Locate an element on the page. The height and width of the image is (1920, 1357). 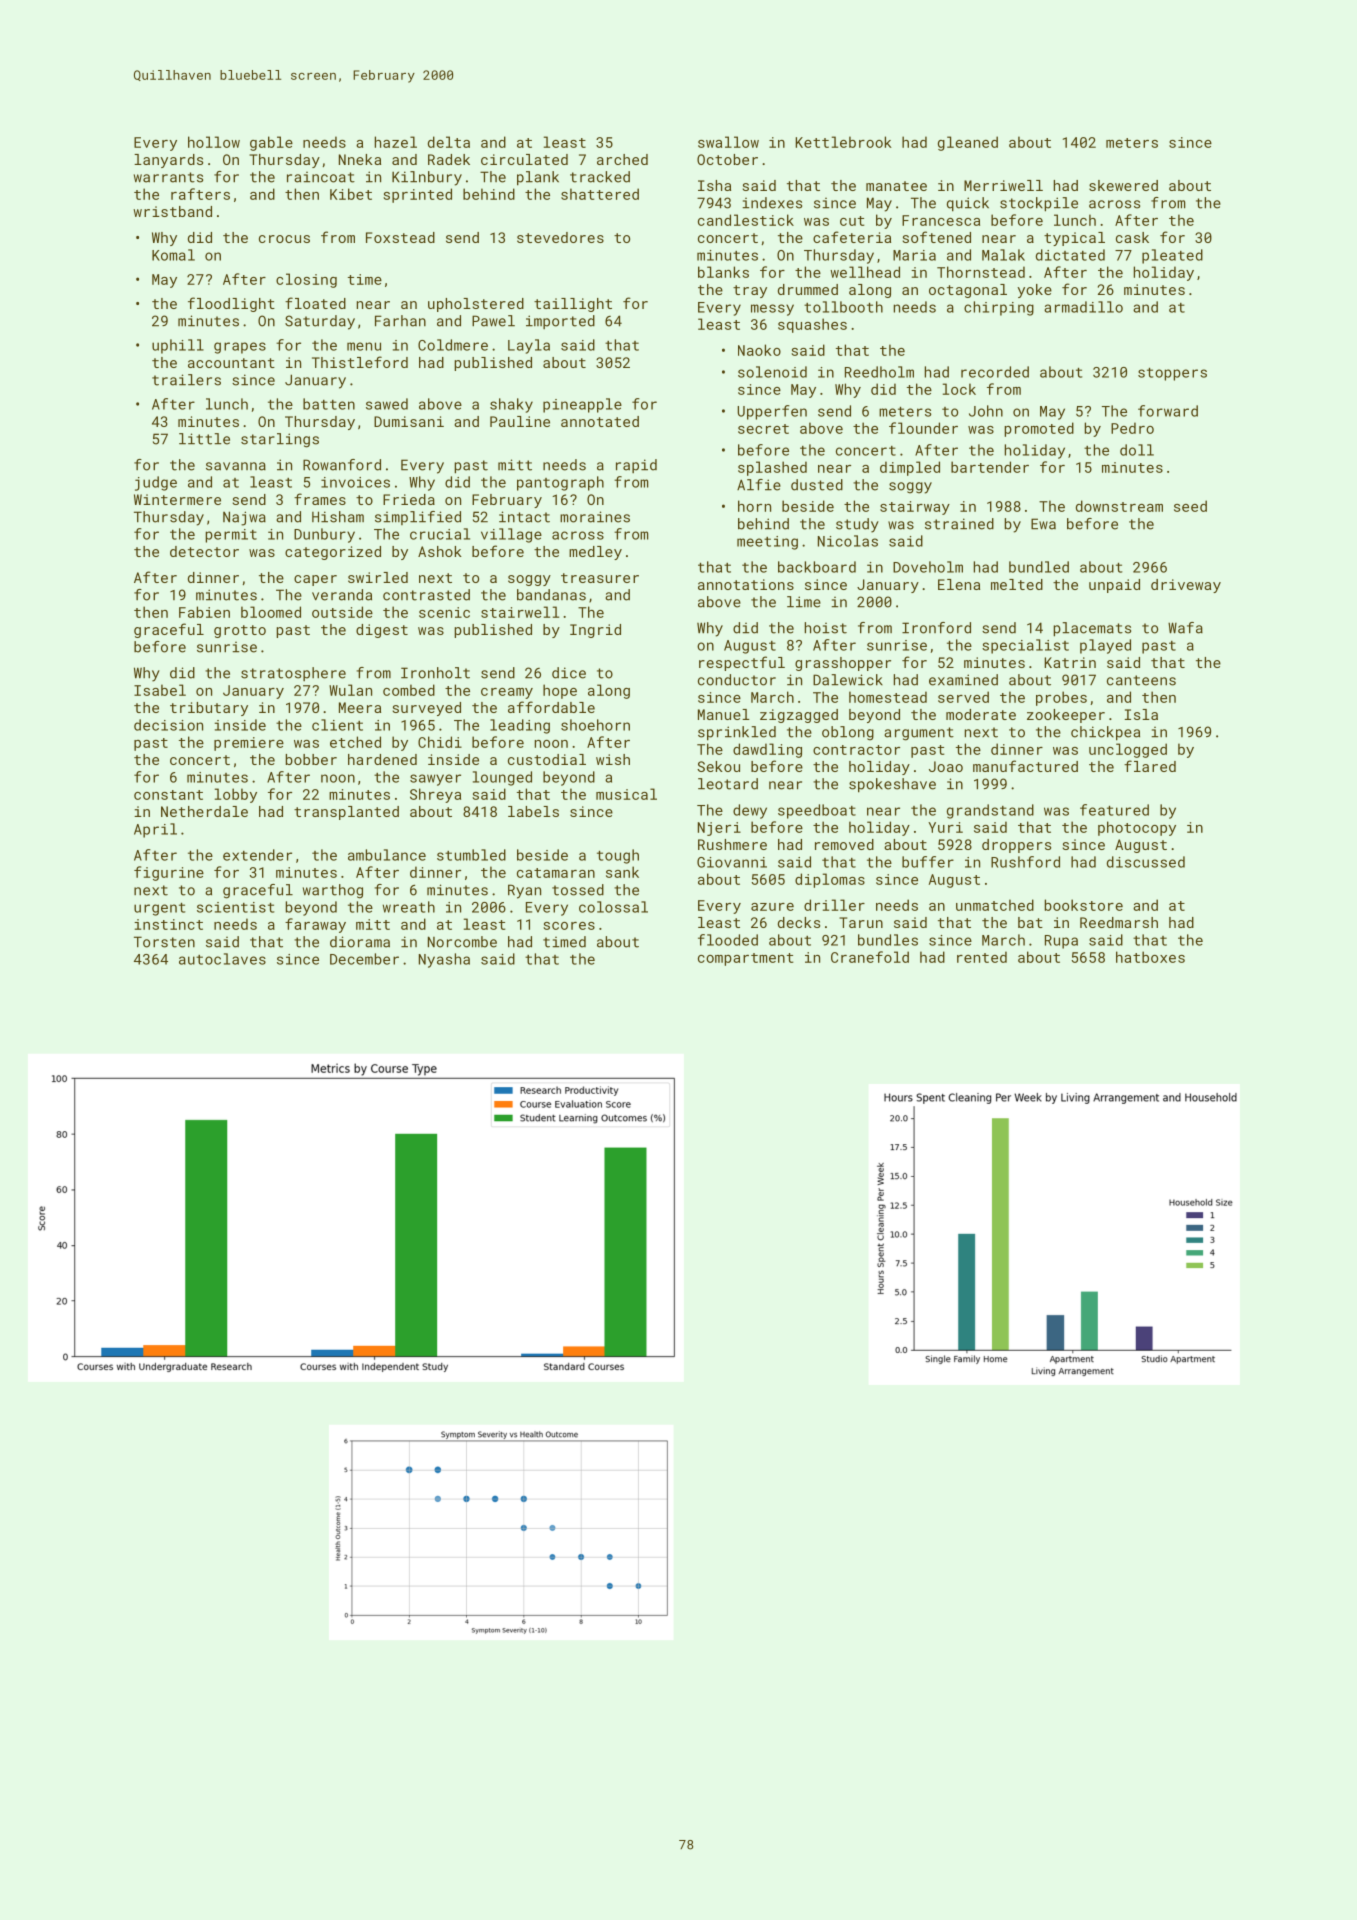
gable is located at coordinates (271, 143).
